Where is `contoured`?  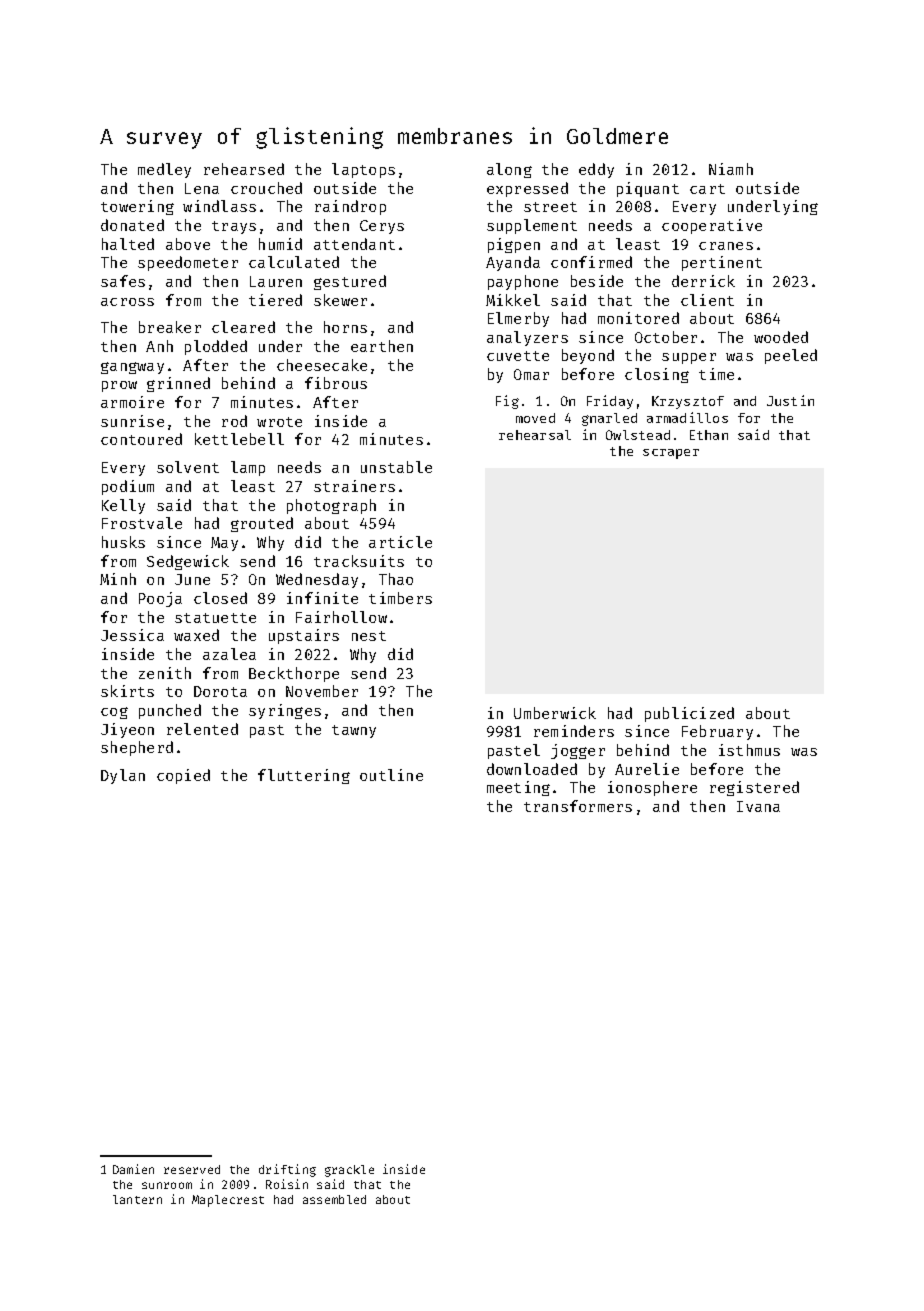 contoured is located at coordinates (141, 439).
